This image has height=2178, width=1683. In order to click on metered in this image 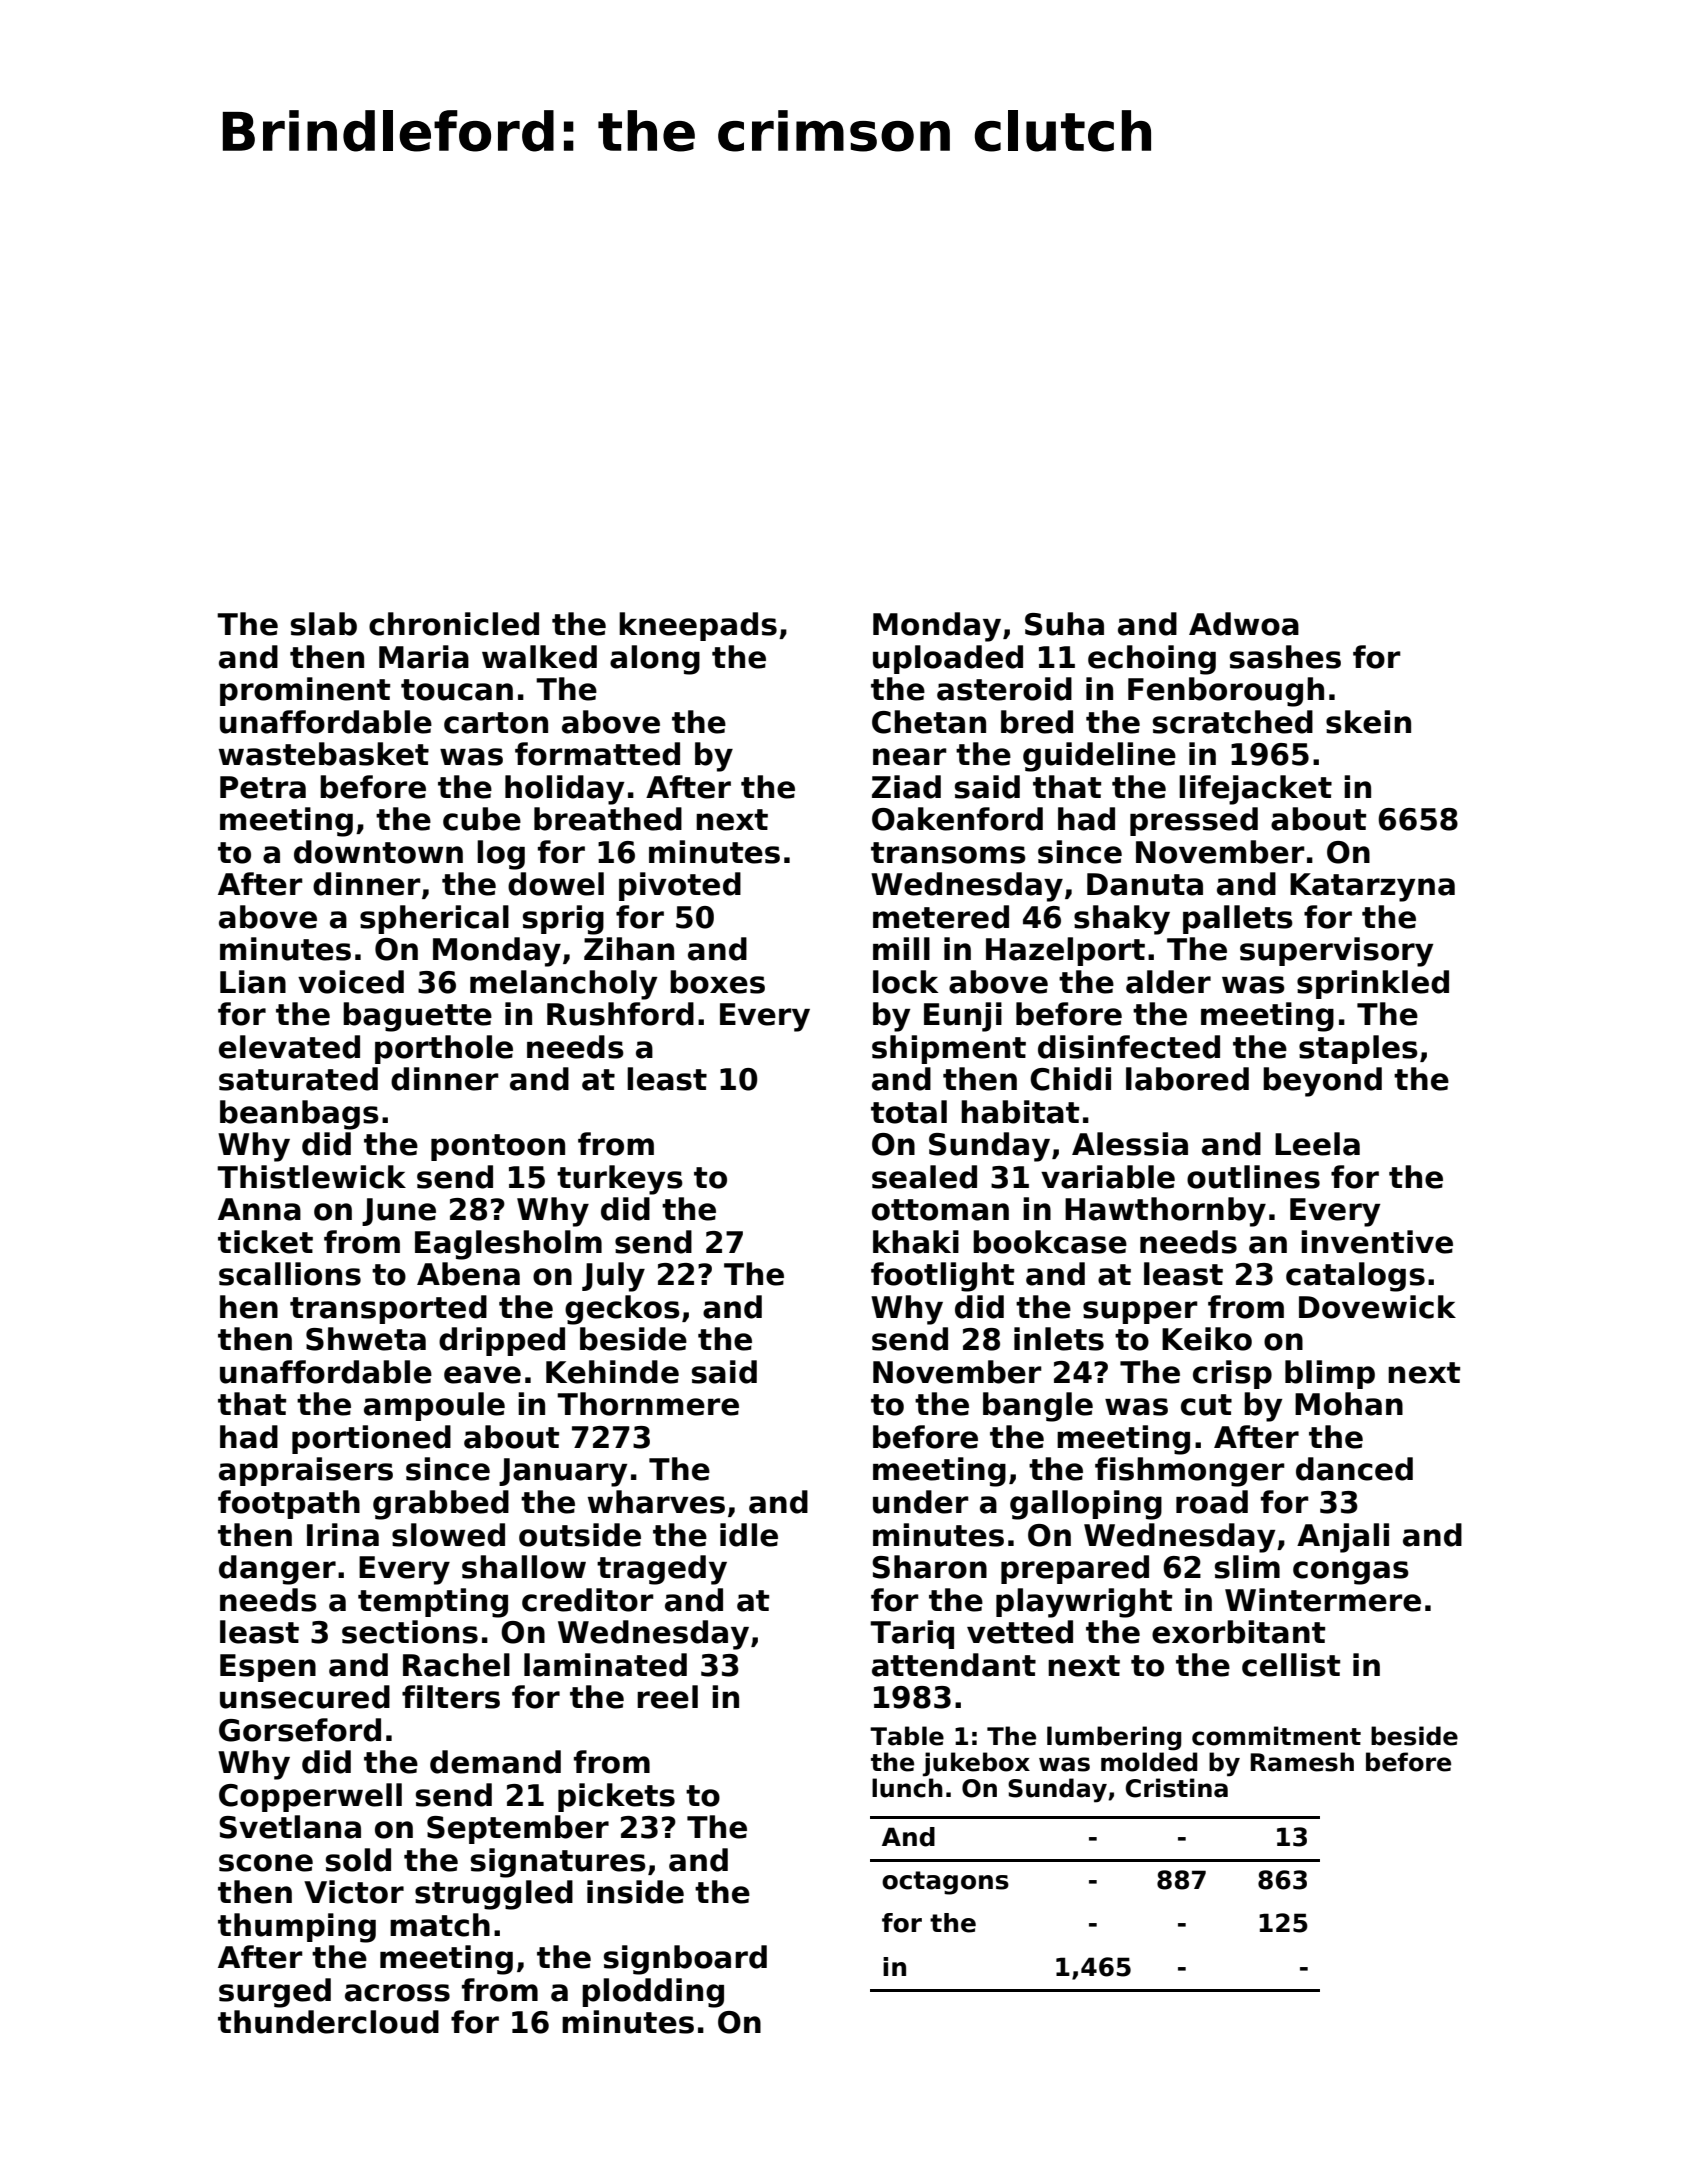, I will do `click(941, 917)`.
